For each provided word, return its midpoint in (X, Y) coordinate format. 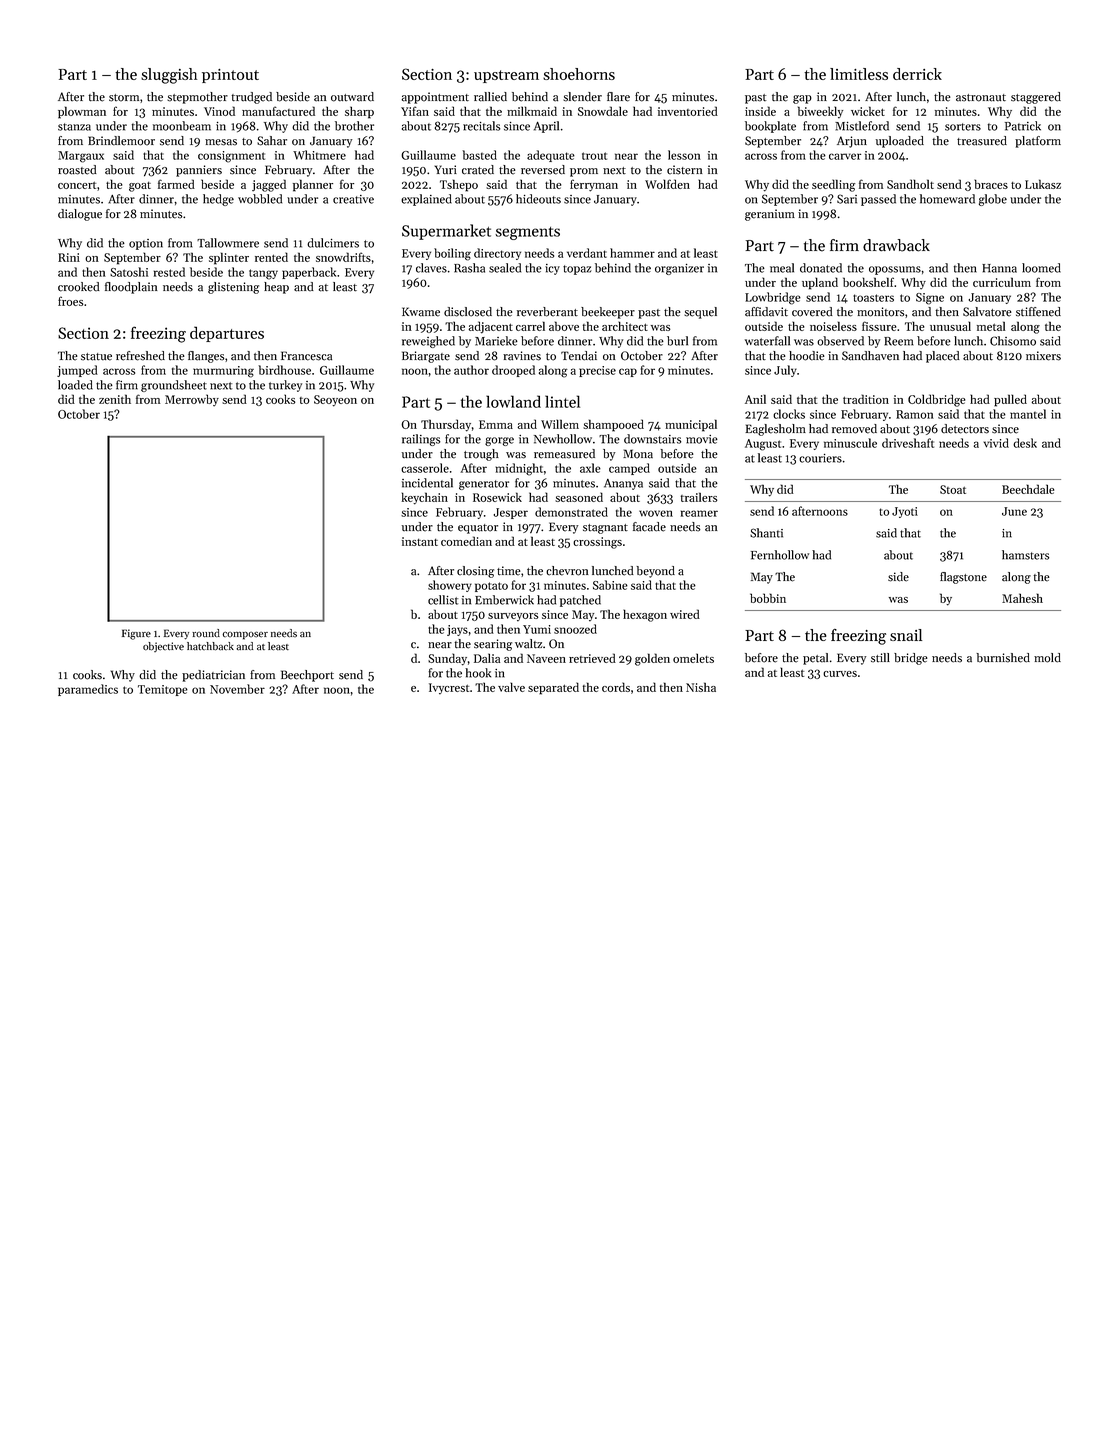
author (471, 370)
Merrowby (192, 400)
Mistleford (862, 126)
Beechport (307, 676)
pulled (1010, 400)
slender (582, 97)
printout (230, 76)
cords (616, 687)
